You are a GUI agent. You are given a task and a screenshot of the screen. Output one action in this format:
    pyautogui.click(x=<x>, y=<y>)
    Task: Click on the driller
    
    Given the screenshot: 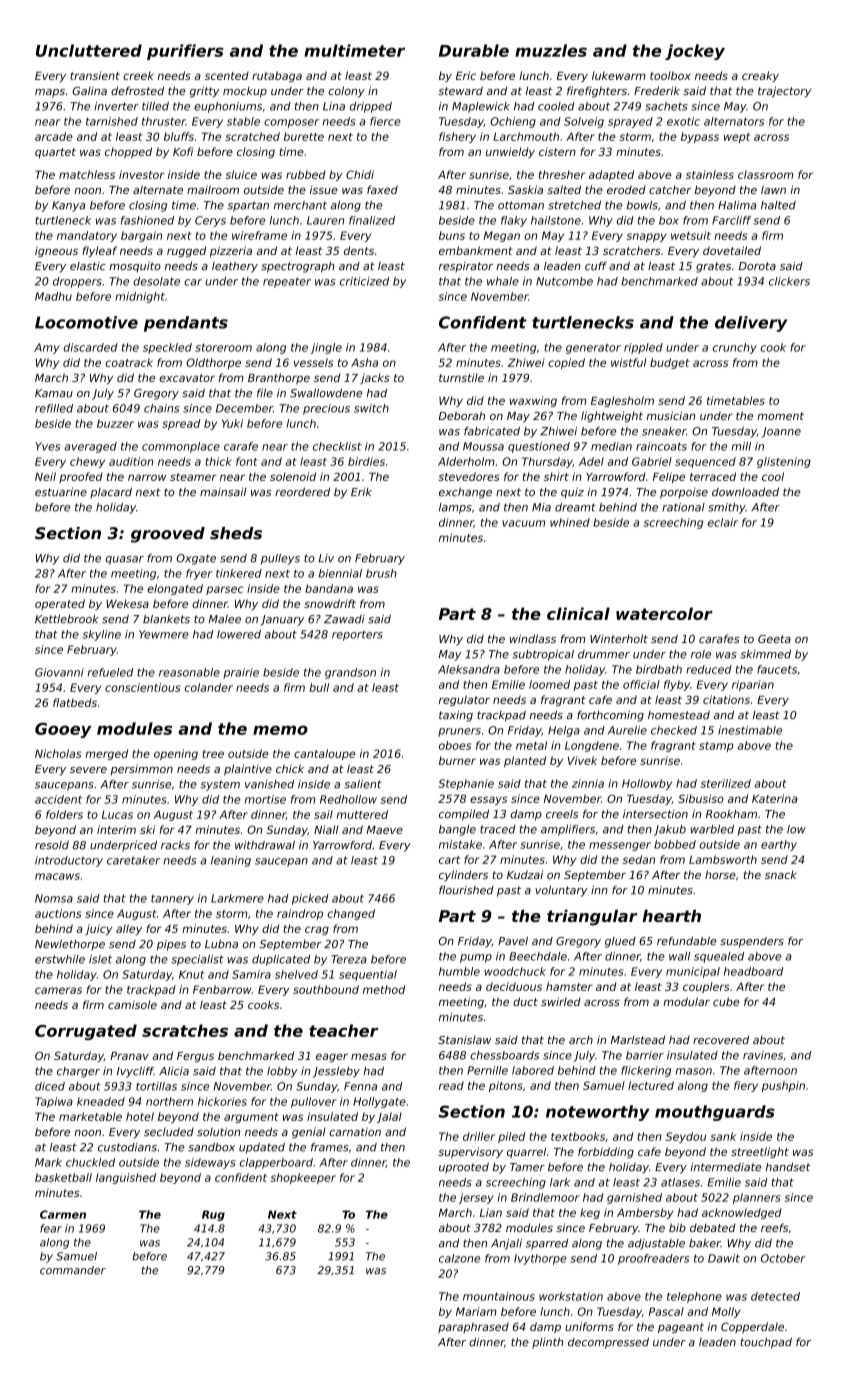 What is the action you would take?
    pyautogui.click(x=479, y=1136)
